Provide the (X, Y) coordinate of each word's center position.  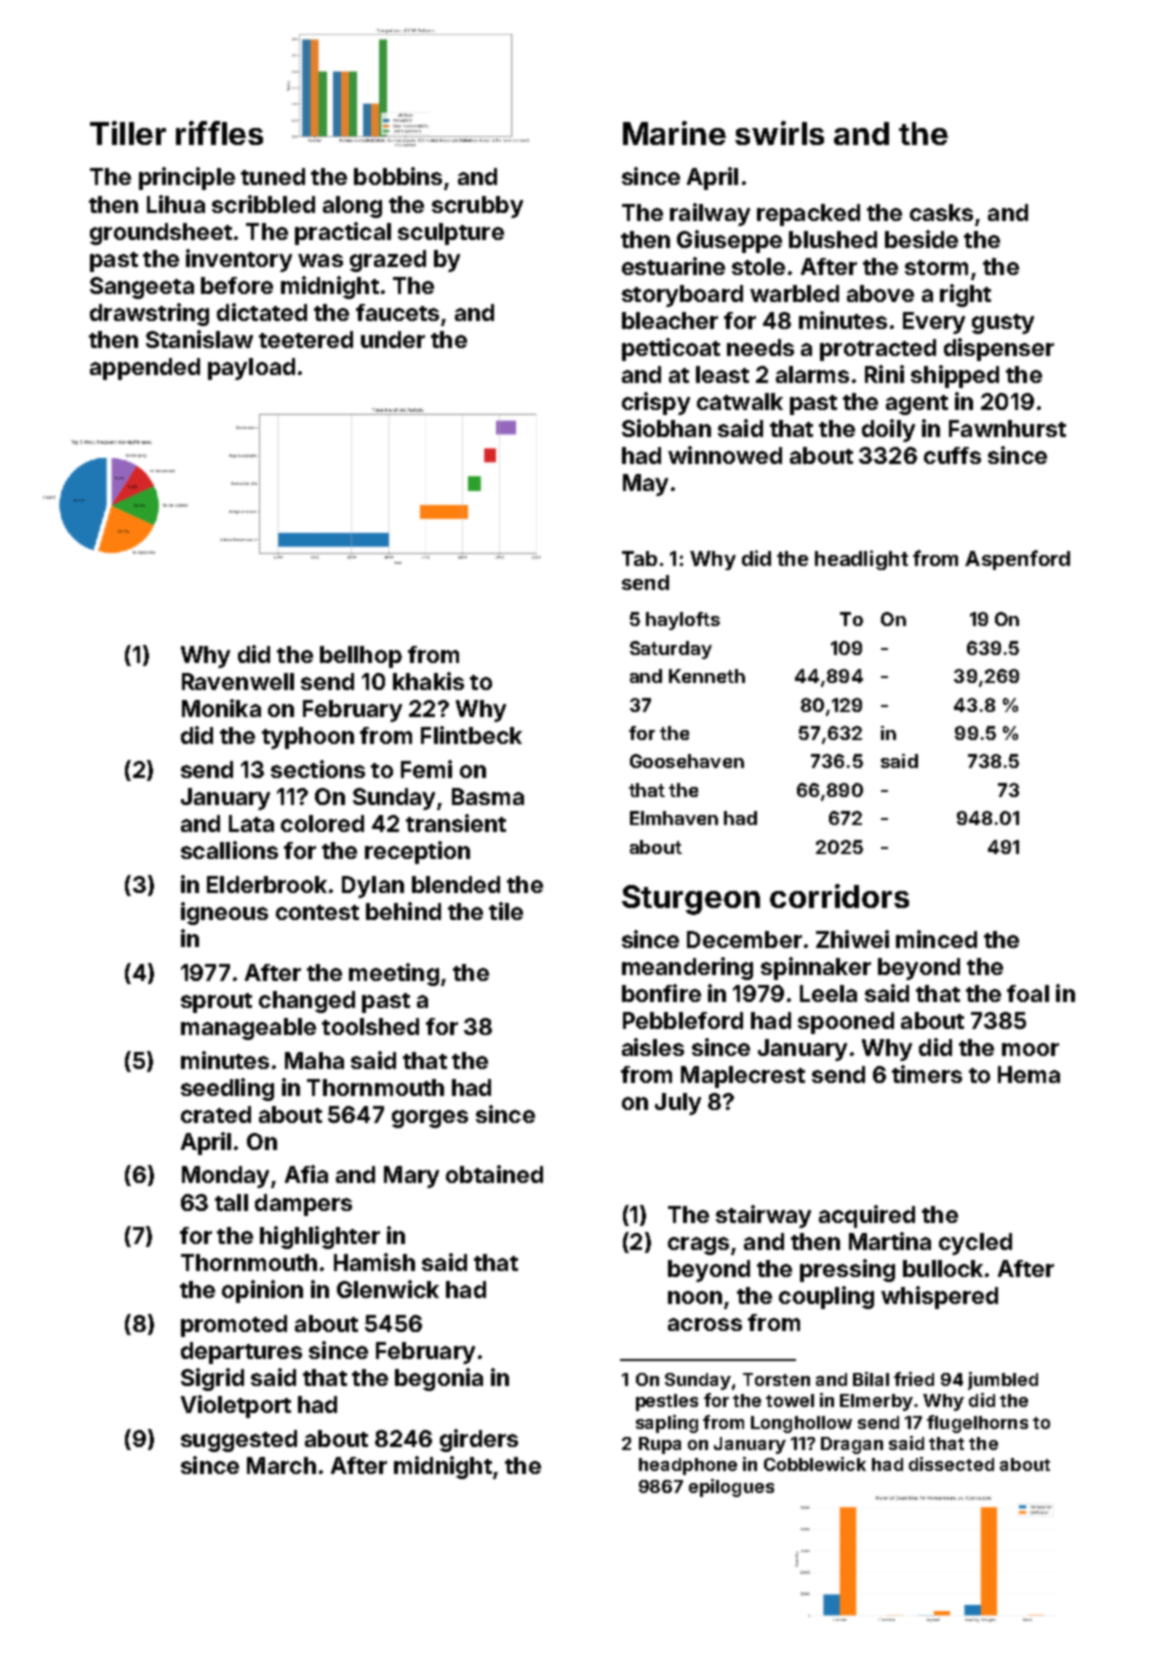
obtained (494, 1174)
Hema (1029, 1074)
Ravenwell (238, 681)
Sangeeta (142, 288)
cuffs (952, 455)
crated (216, 1114)
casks (941, 212)
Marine (674, 133)
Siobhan (666, 428)
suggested (239, 1441)
